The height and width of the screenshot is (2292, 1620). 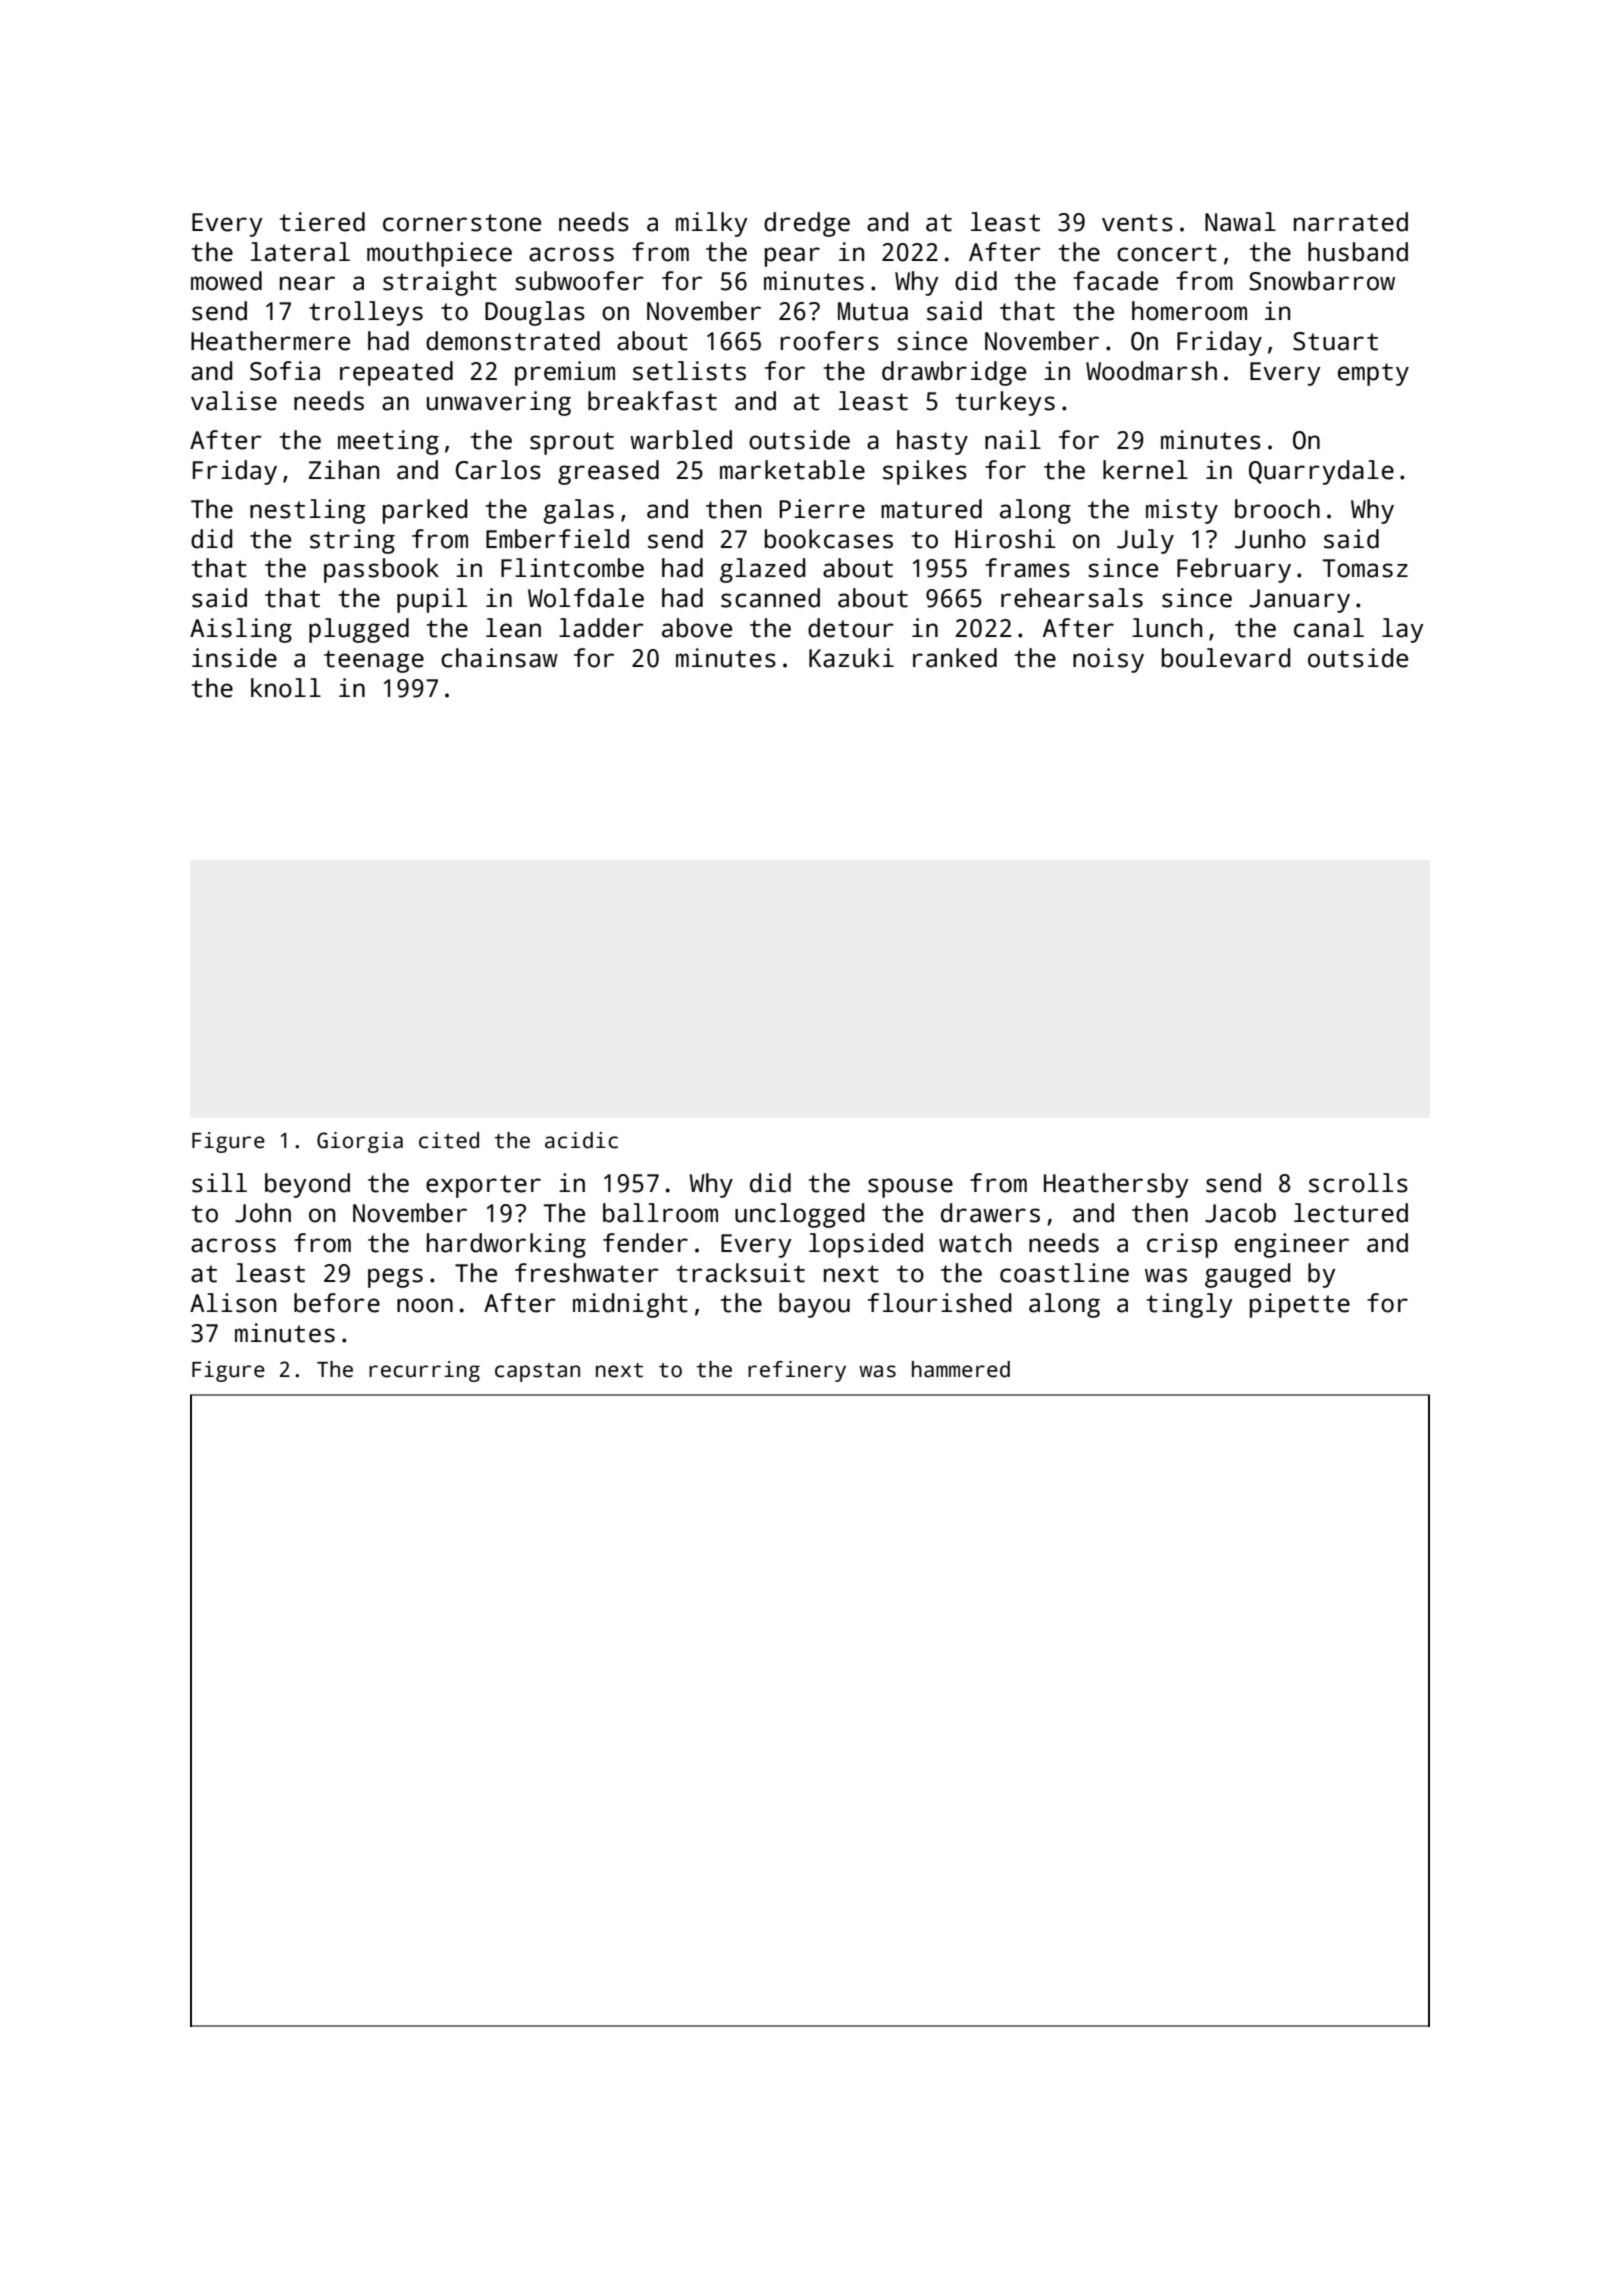 I want to click on knoll, so click(x=286, y=688).
